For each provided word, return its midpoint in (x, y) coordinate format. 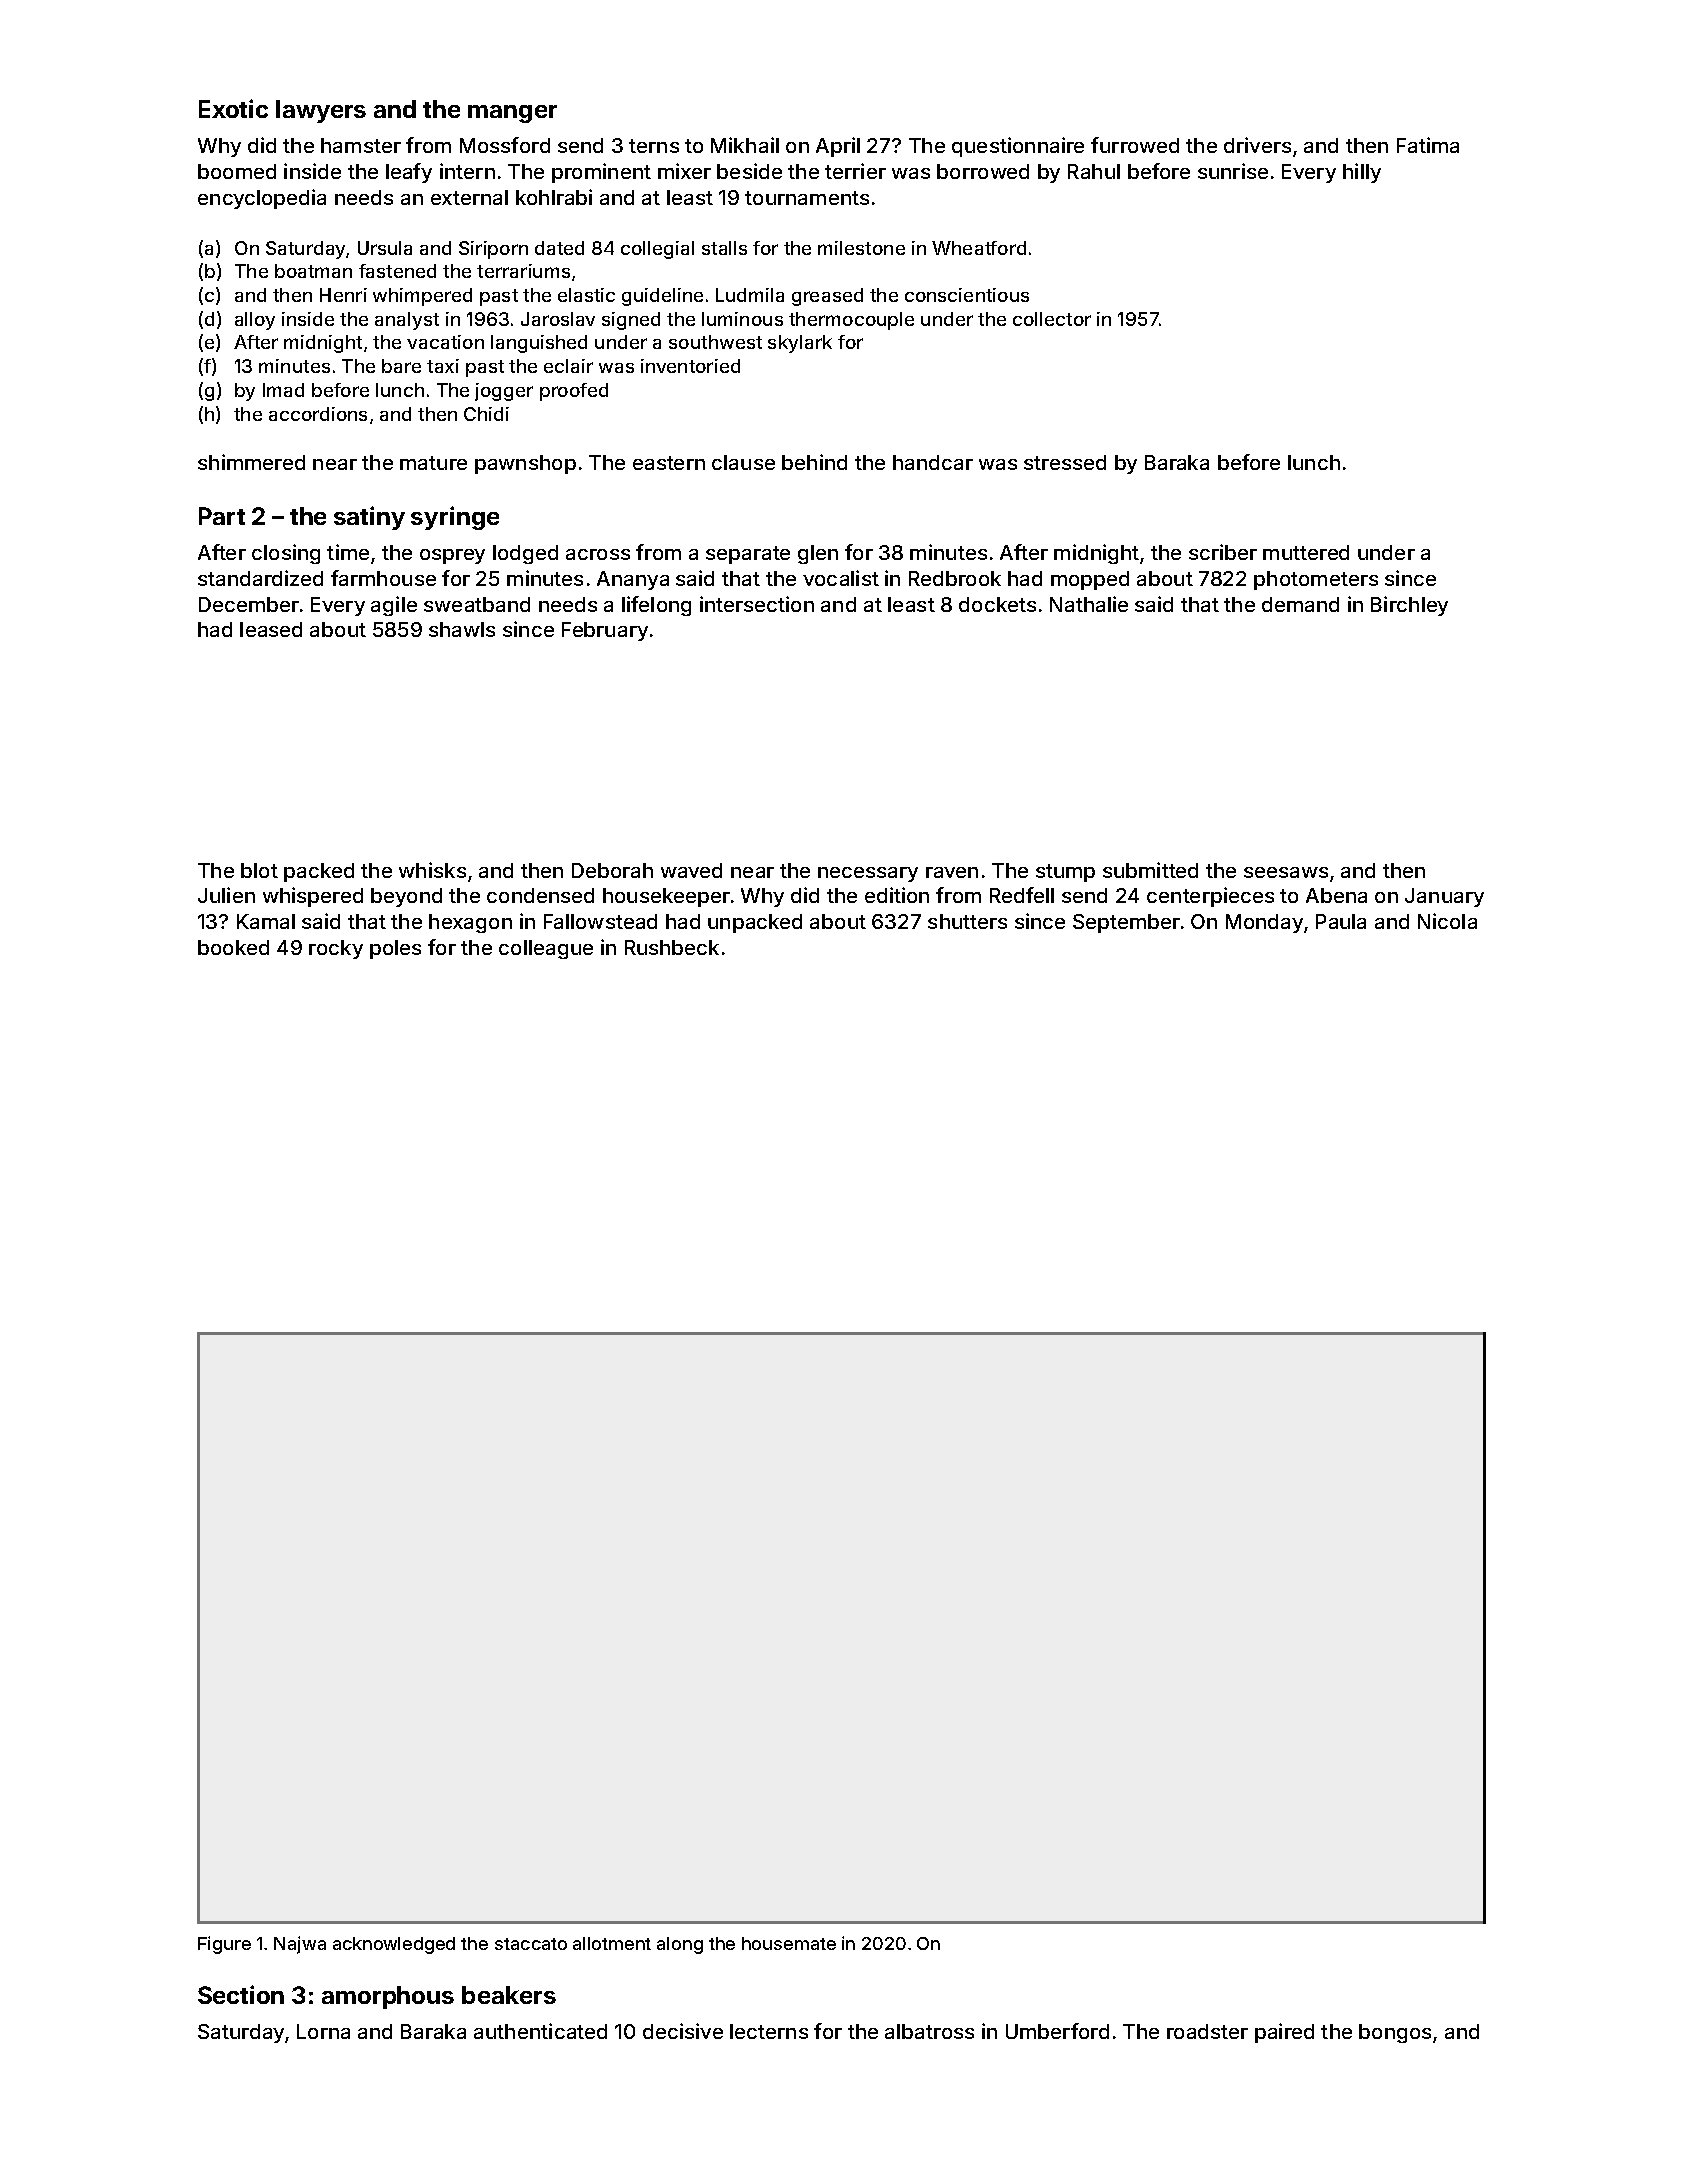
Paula (1341, 921)
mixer (684, 171)
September (1126, 923)
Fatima (1428, 145)
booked (233, 947)
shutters (967, 921)
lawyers (321, 111)
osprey (452, 556)
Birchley (1409, 606)
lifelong (656, 606)
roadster (1207, 2031)
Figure (224, 1945)
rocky (336, 949)
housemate (789, 1943)
